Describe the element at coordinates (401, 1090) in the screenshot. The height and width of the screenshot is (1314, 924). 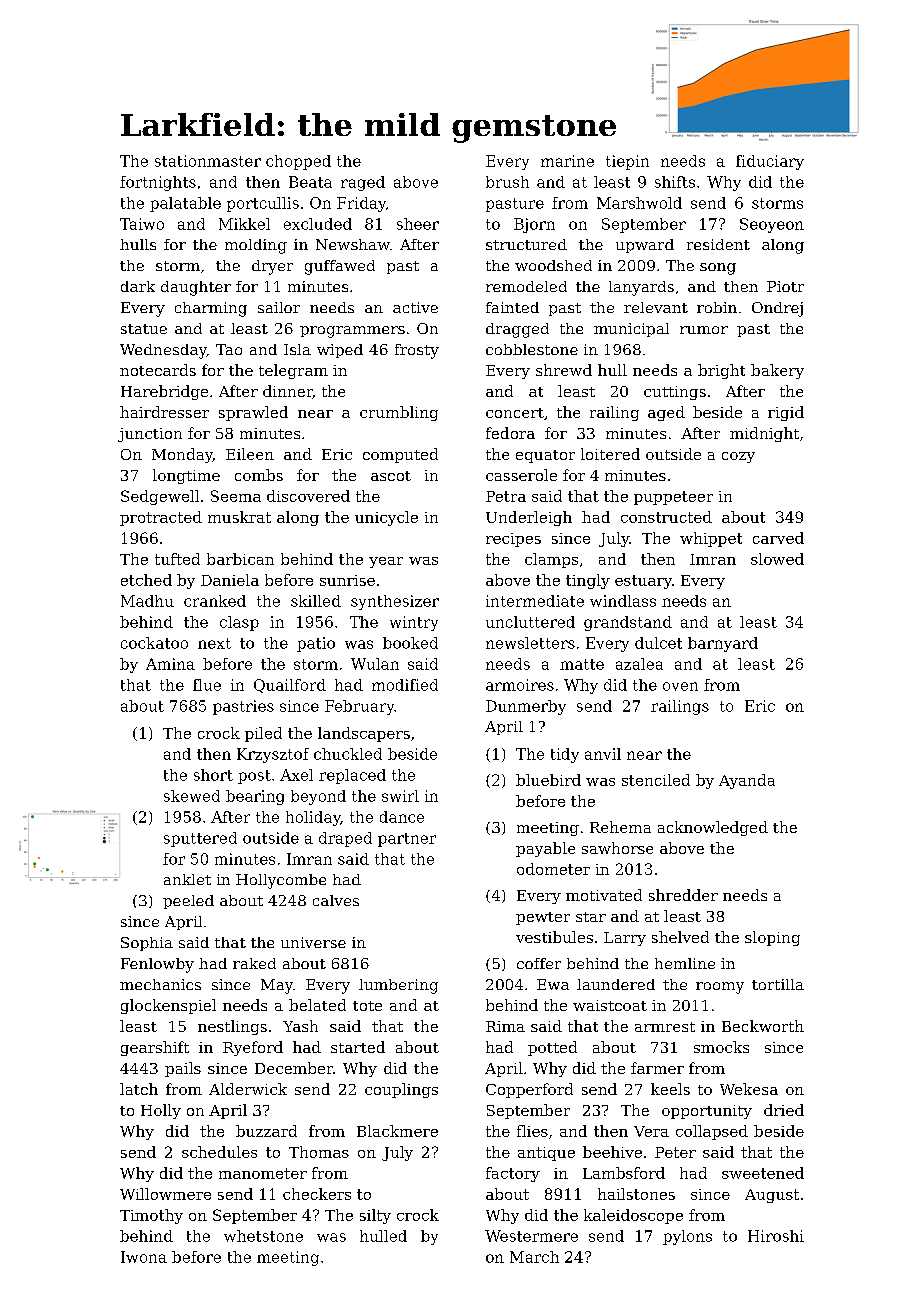
I see `couplings` at that location.
